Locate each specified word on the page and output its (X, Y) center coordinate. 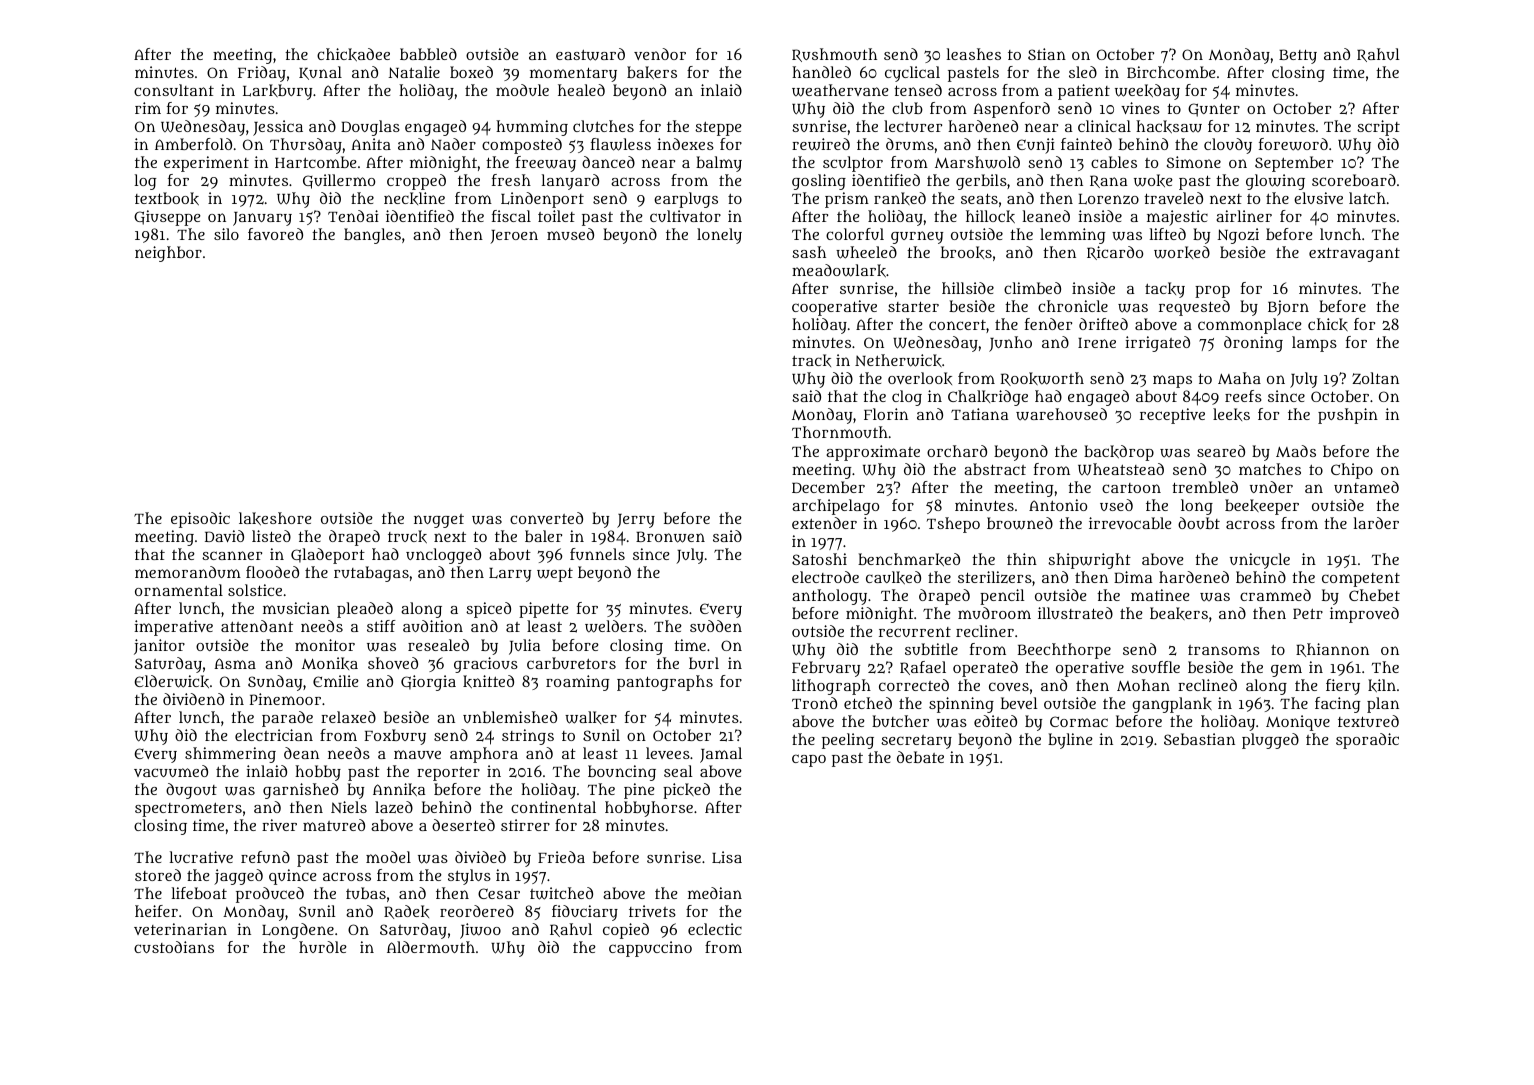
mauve (417, 754)
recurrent (915, 632)
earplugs (686, 200)
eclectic (715, 929)
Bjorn (1288, 308)
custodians (174, 947)
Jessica (278, 128)
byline (1070, 741)
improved (1364, 615)
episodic (200, 520)
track (811, 360)
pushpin (1348, 416)
